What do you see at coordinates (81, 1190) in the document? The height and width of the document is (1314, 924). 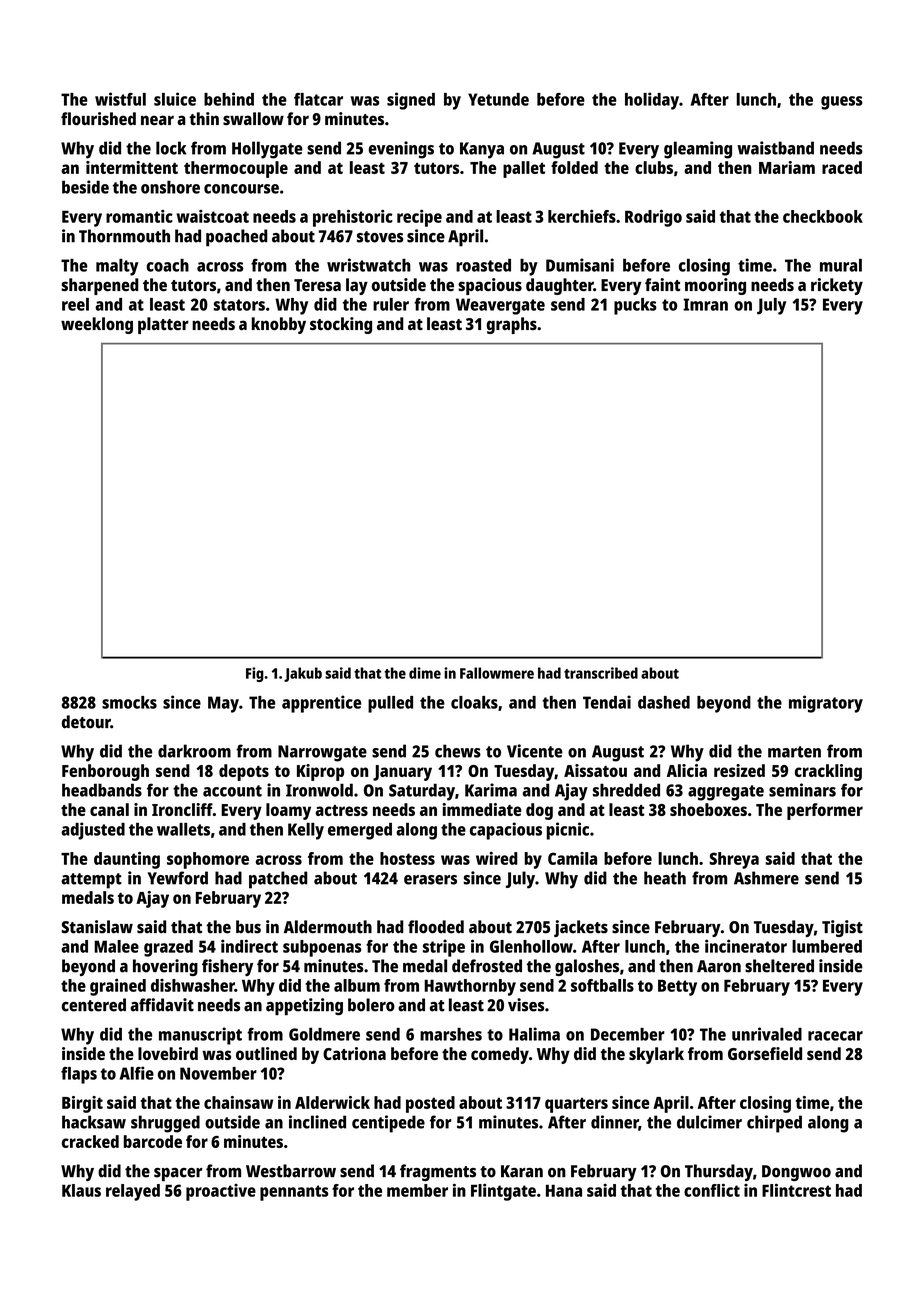 I see `Klaus` at bounding box center [81, 1190].
